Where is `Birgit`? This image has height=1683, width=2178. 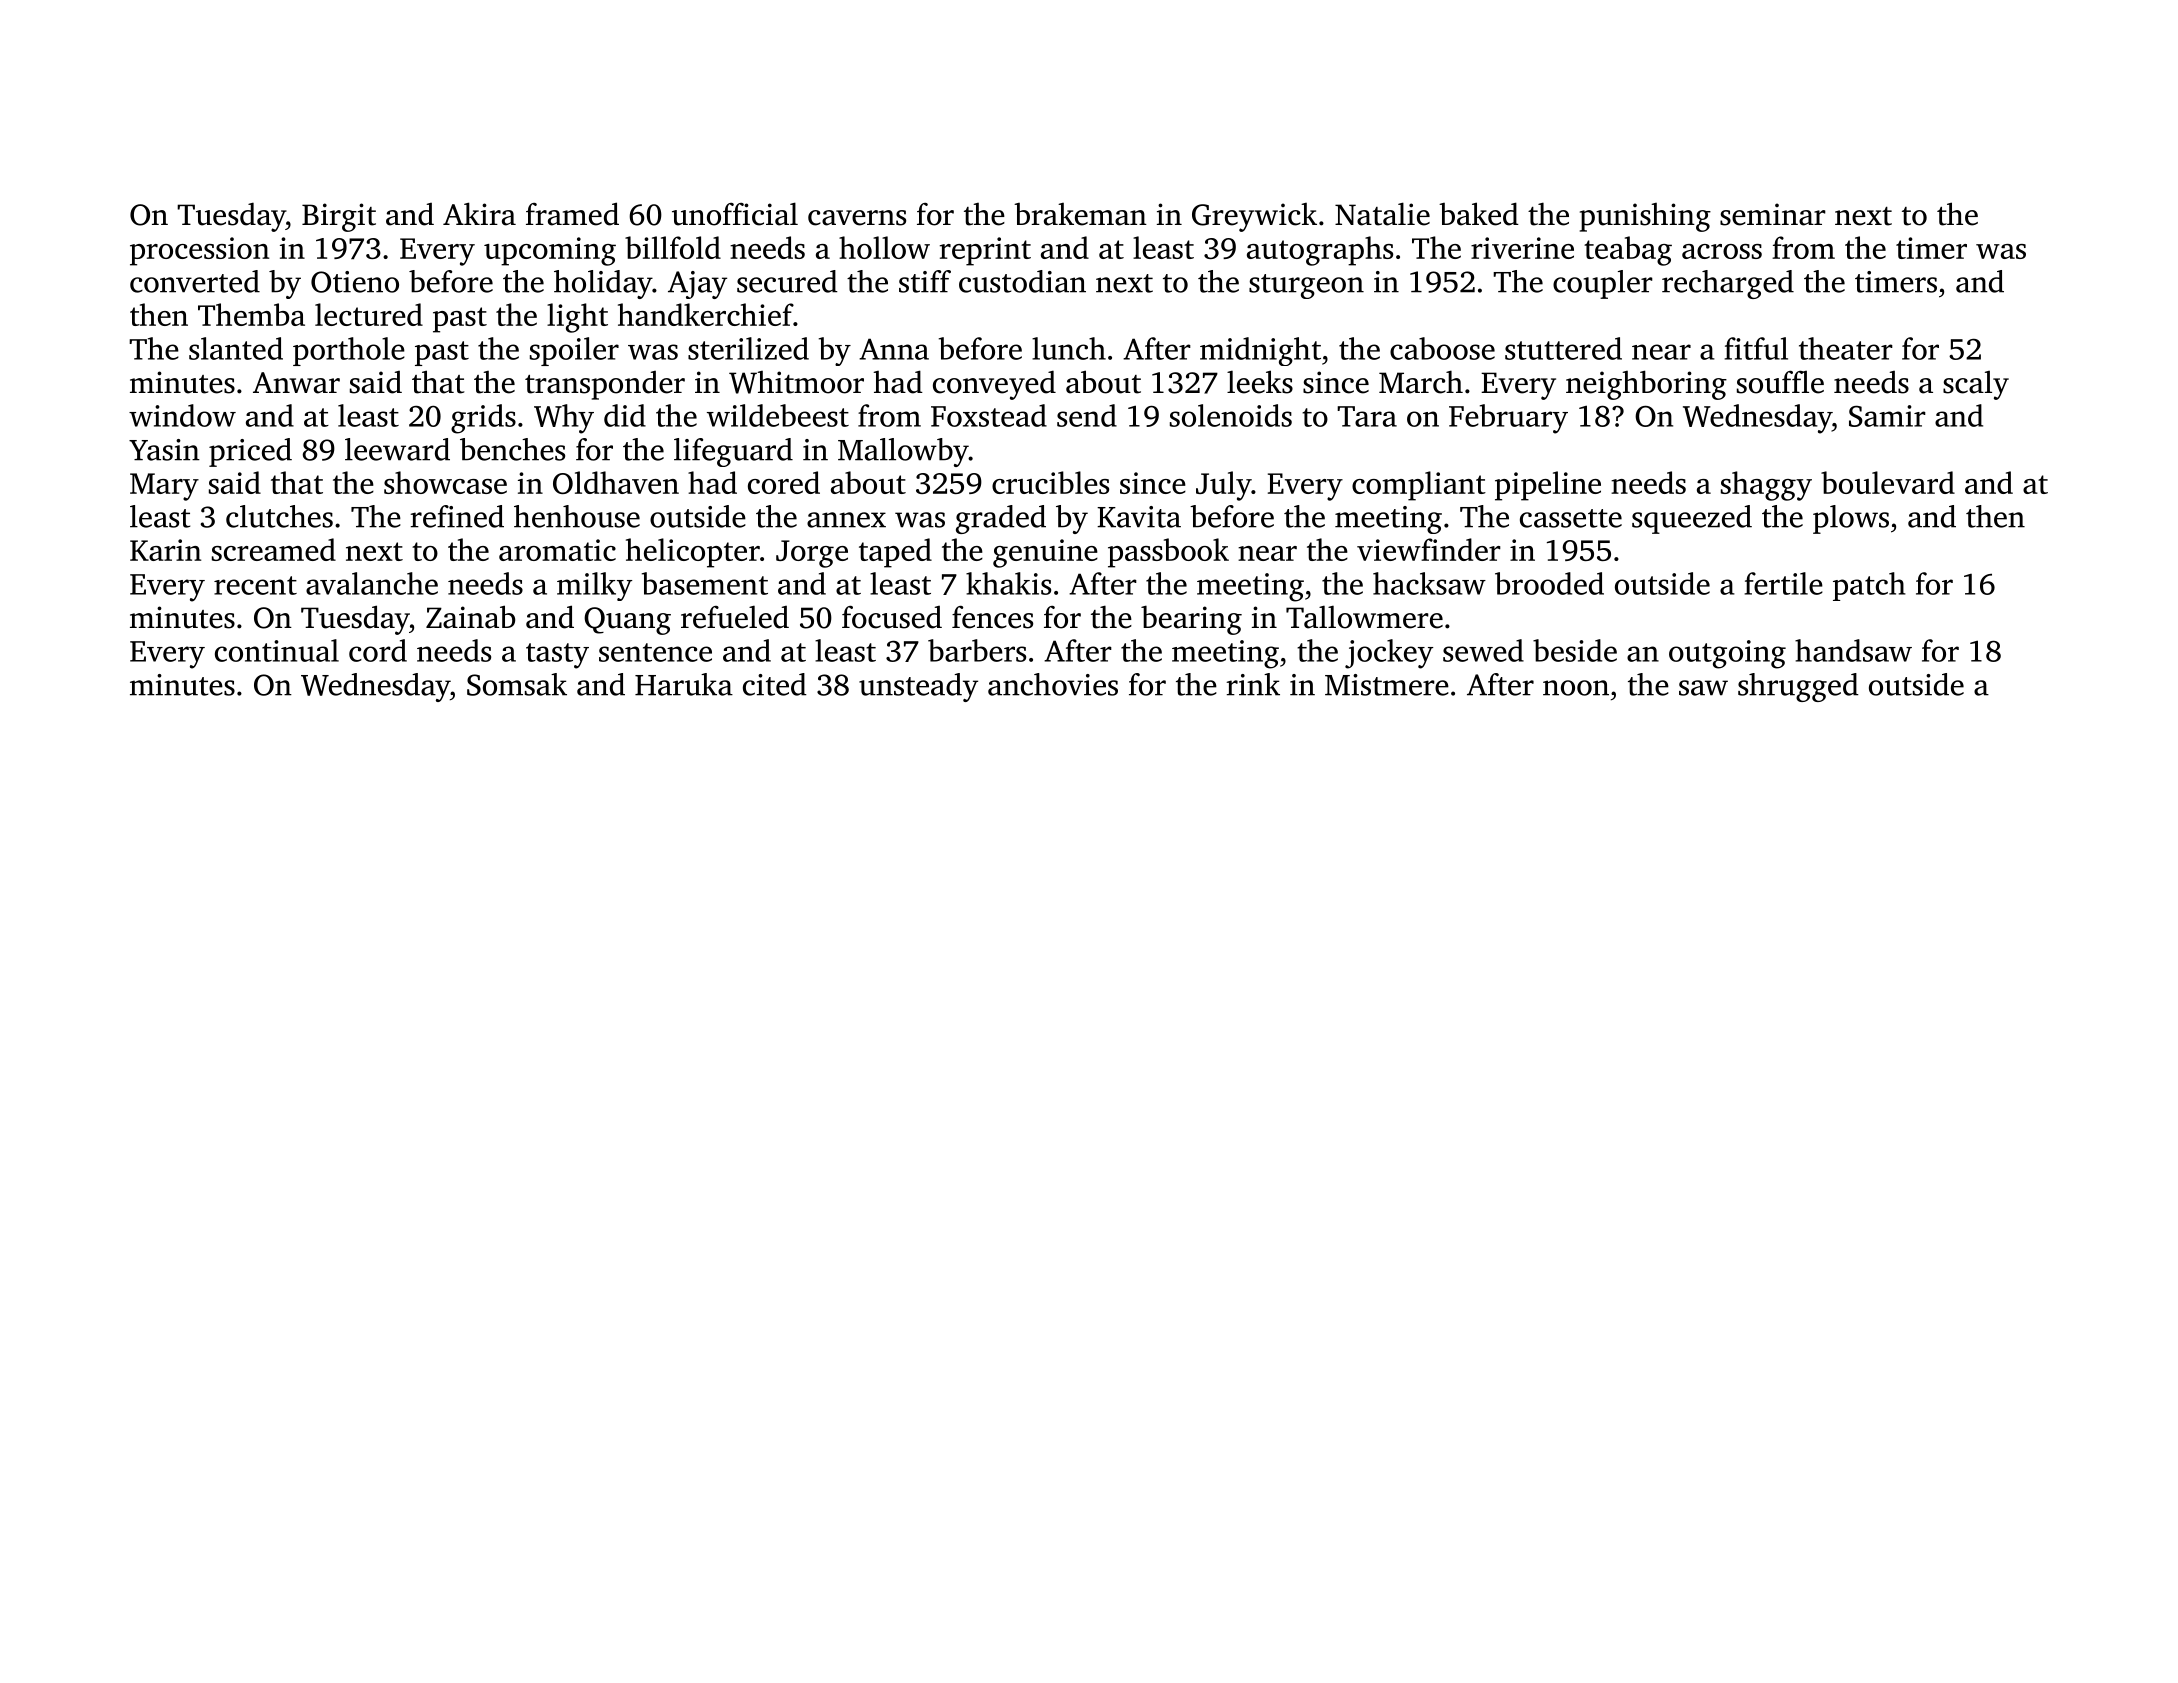 Birgit is located at coordinates (339, 217).
